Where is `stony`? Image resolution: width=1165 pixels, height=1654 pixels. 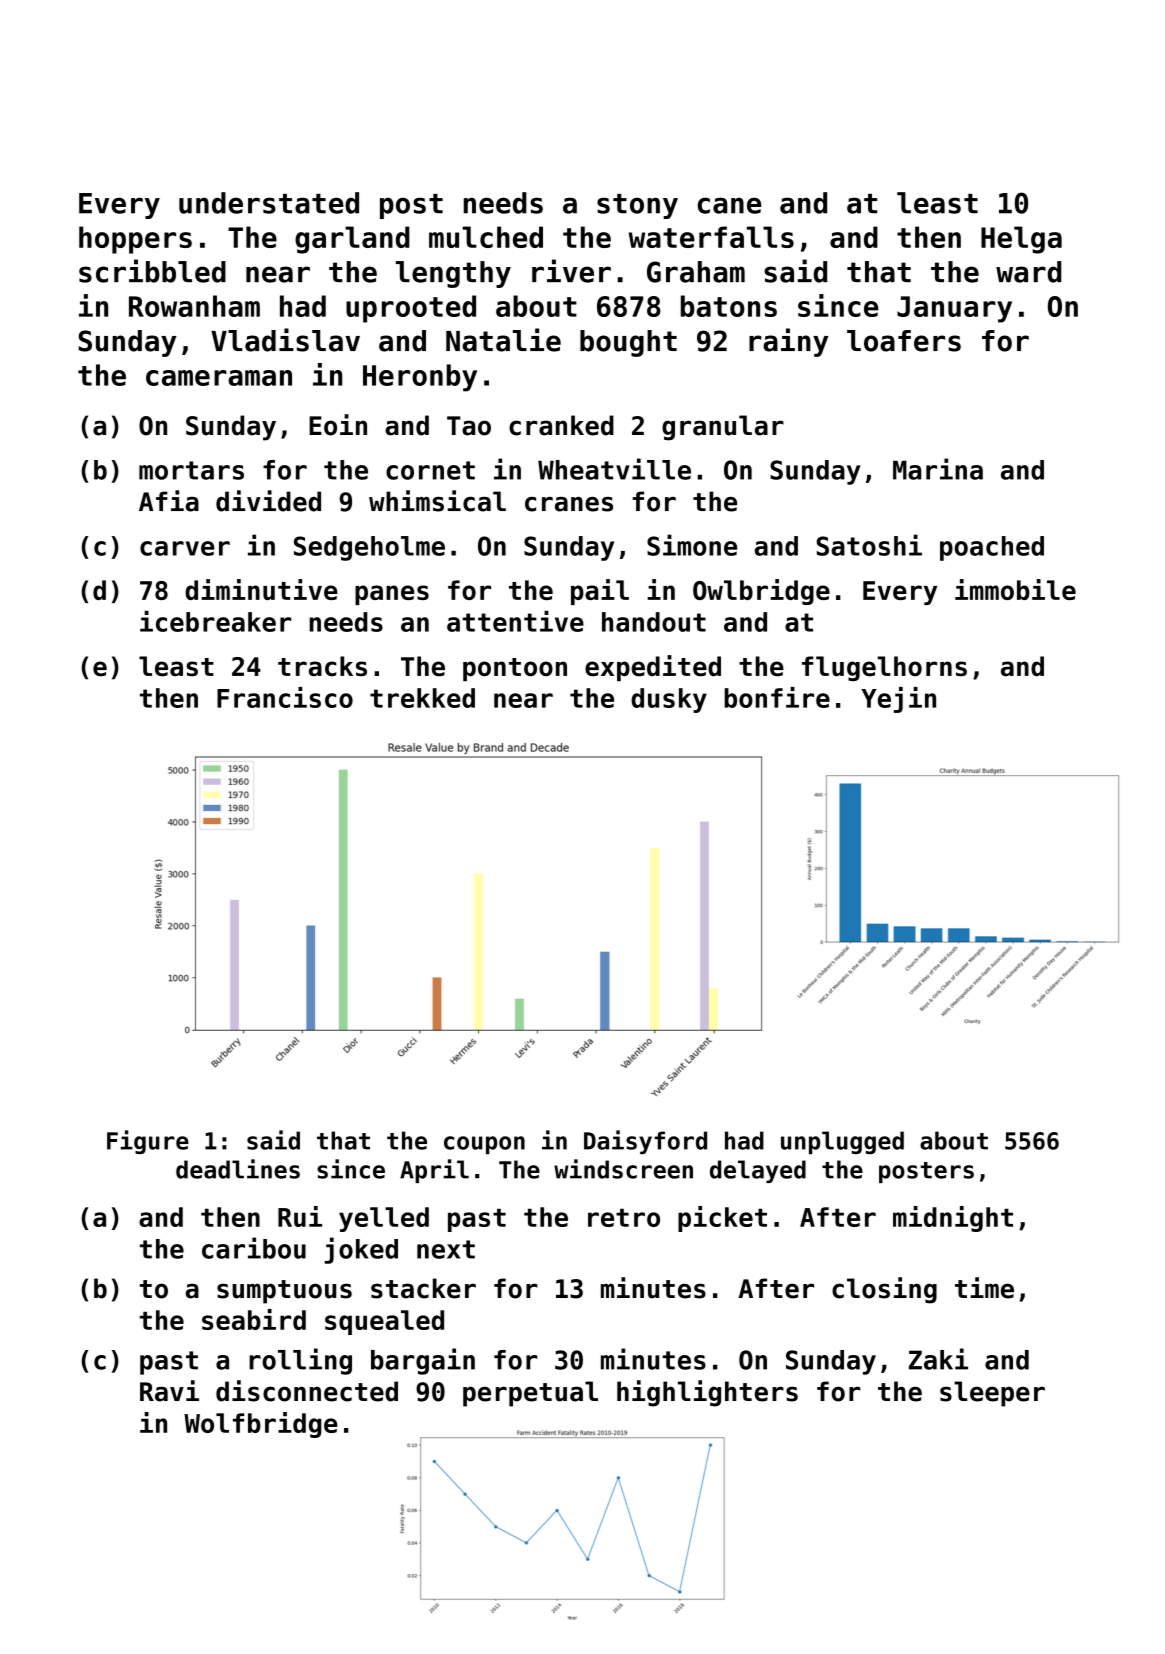 stony is located at coordinates (637, 206).
